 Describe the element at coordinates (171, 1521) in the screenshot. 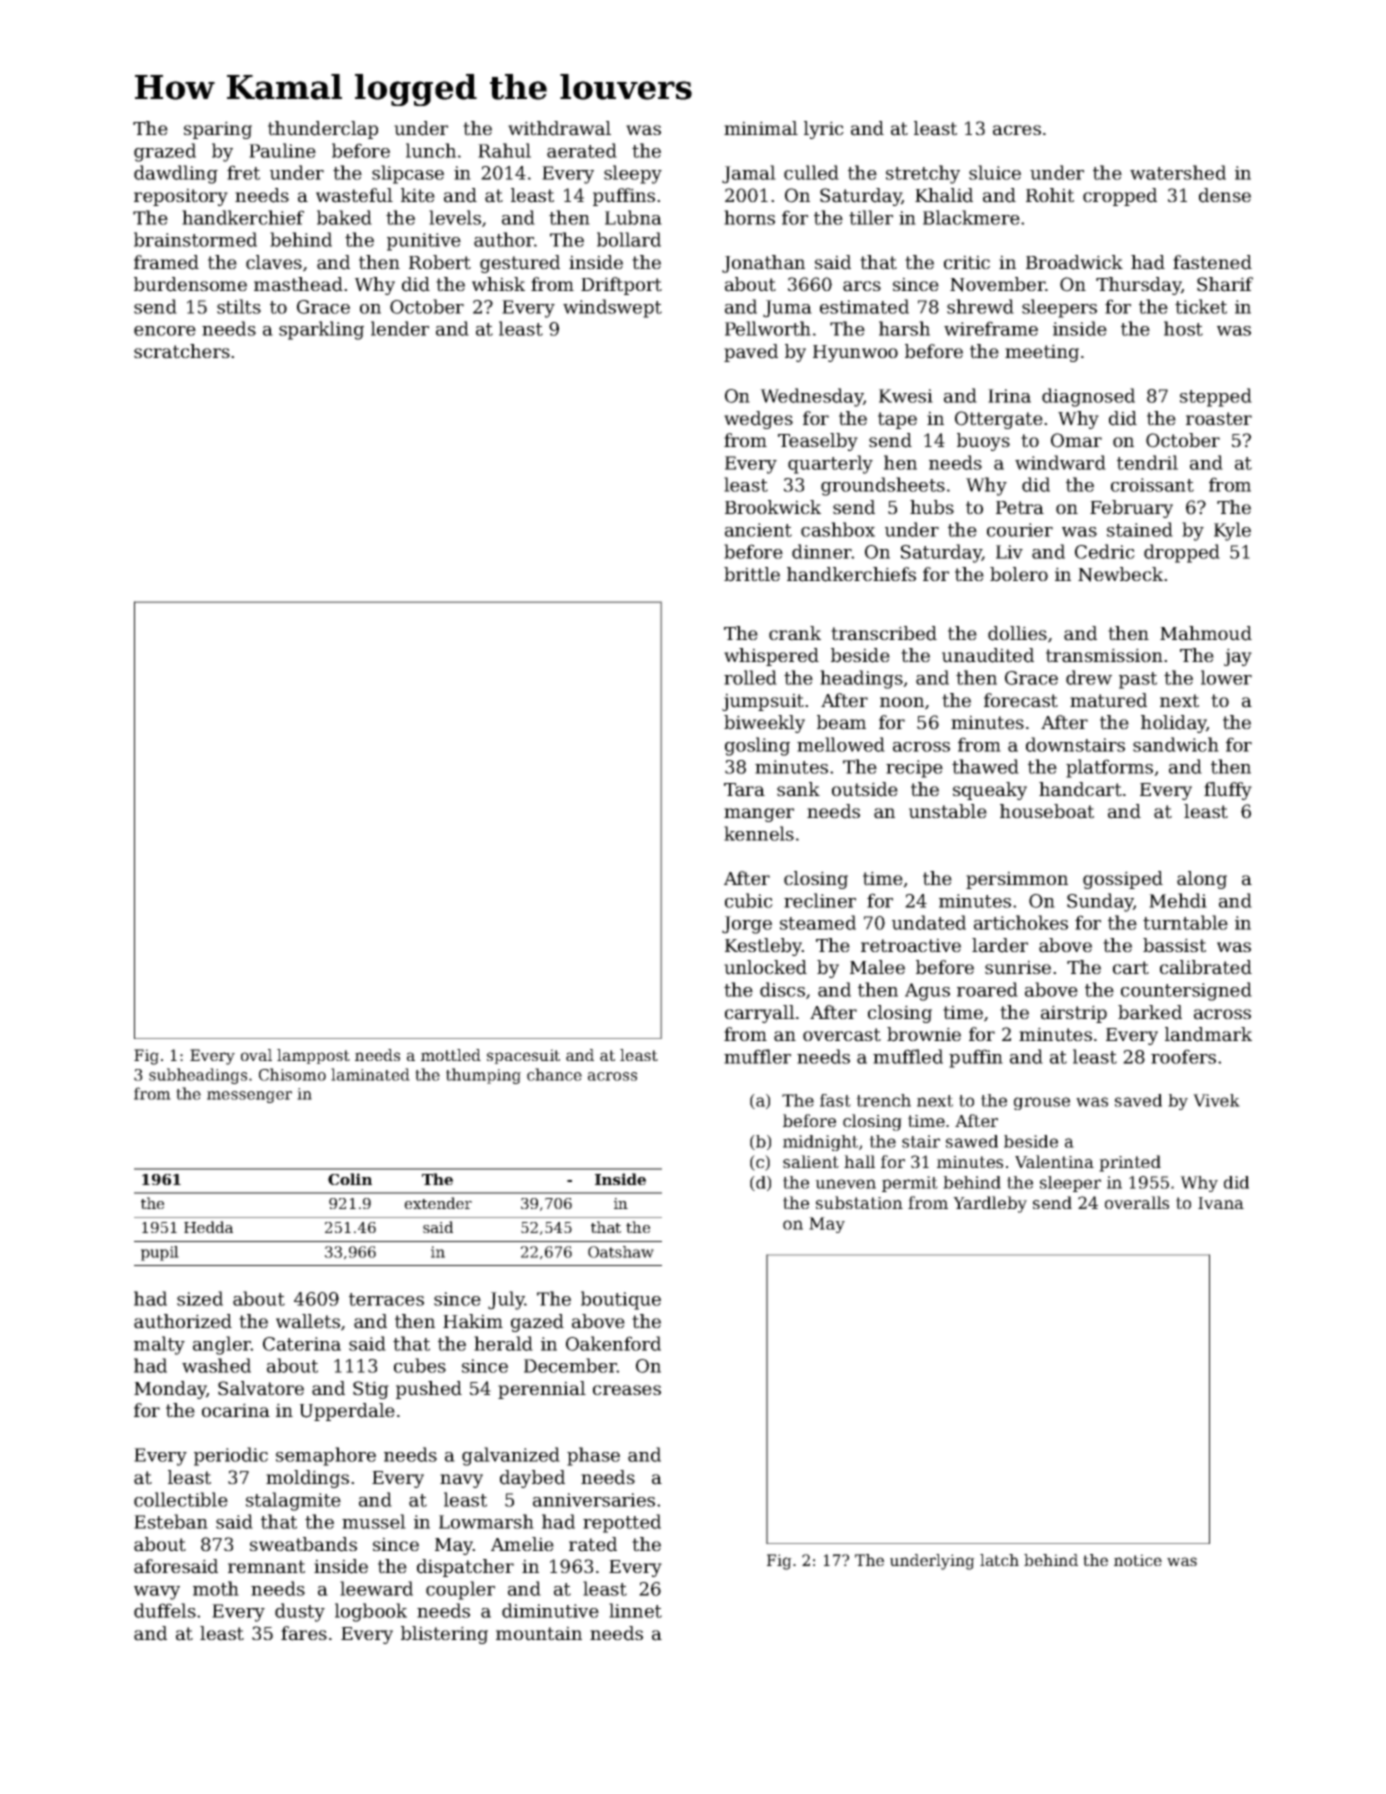

I see `Esteban` at that location.
